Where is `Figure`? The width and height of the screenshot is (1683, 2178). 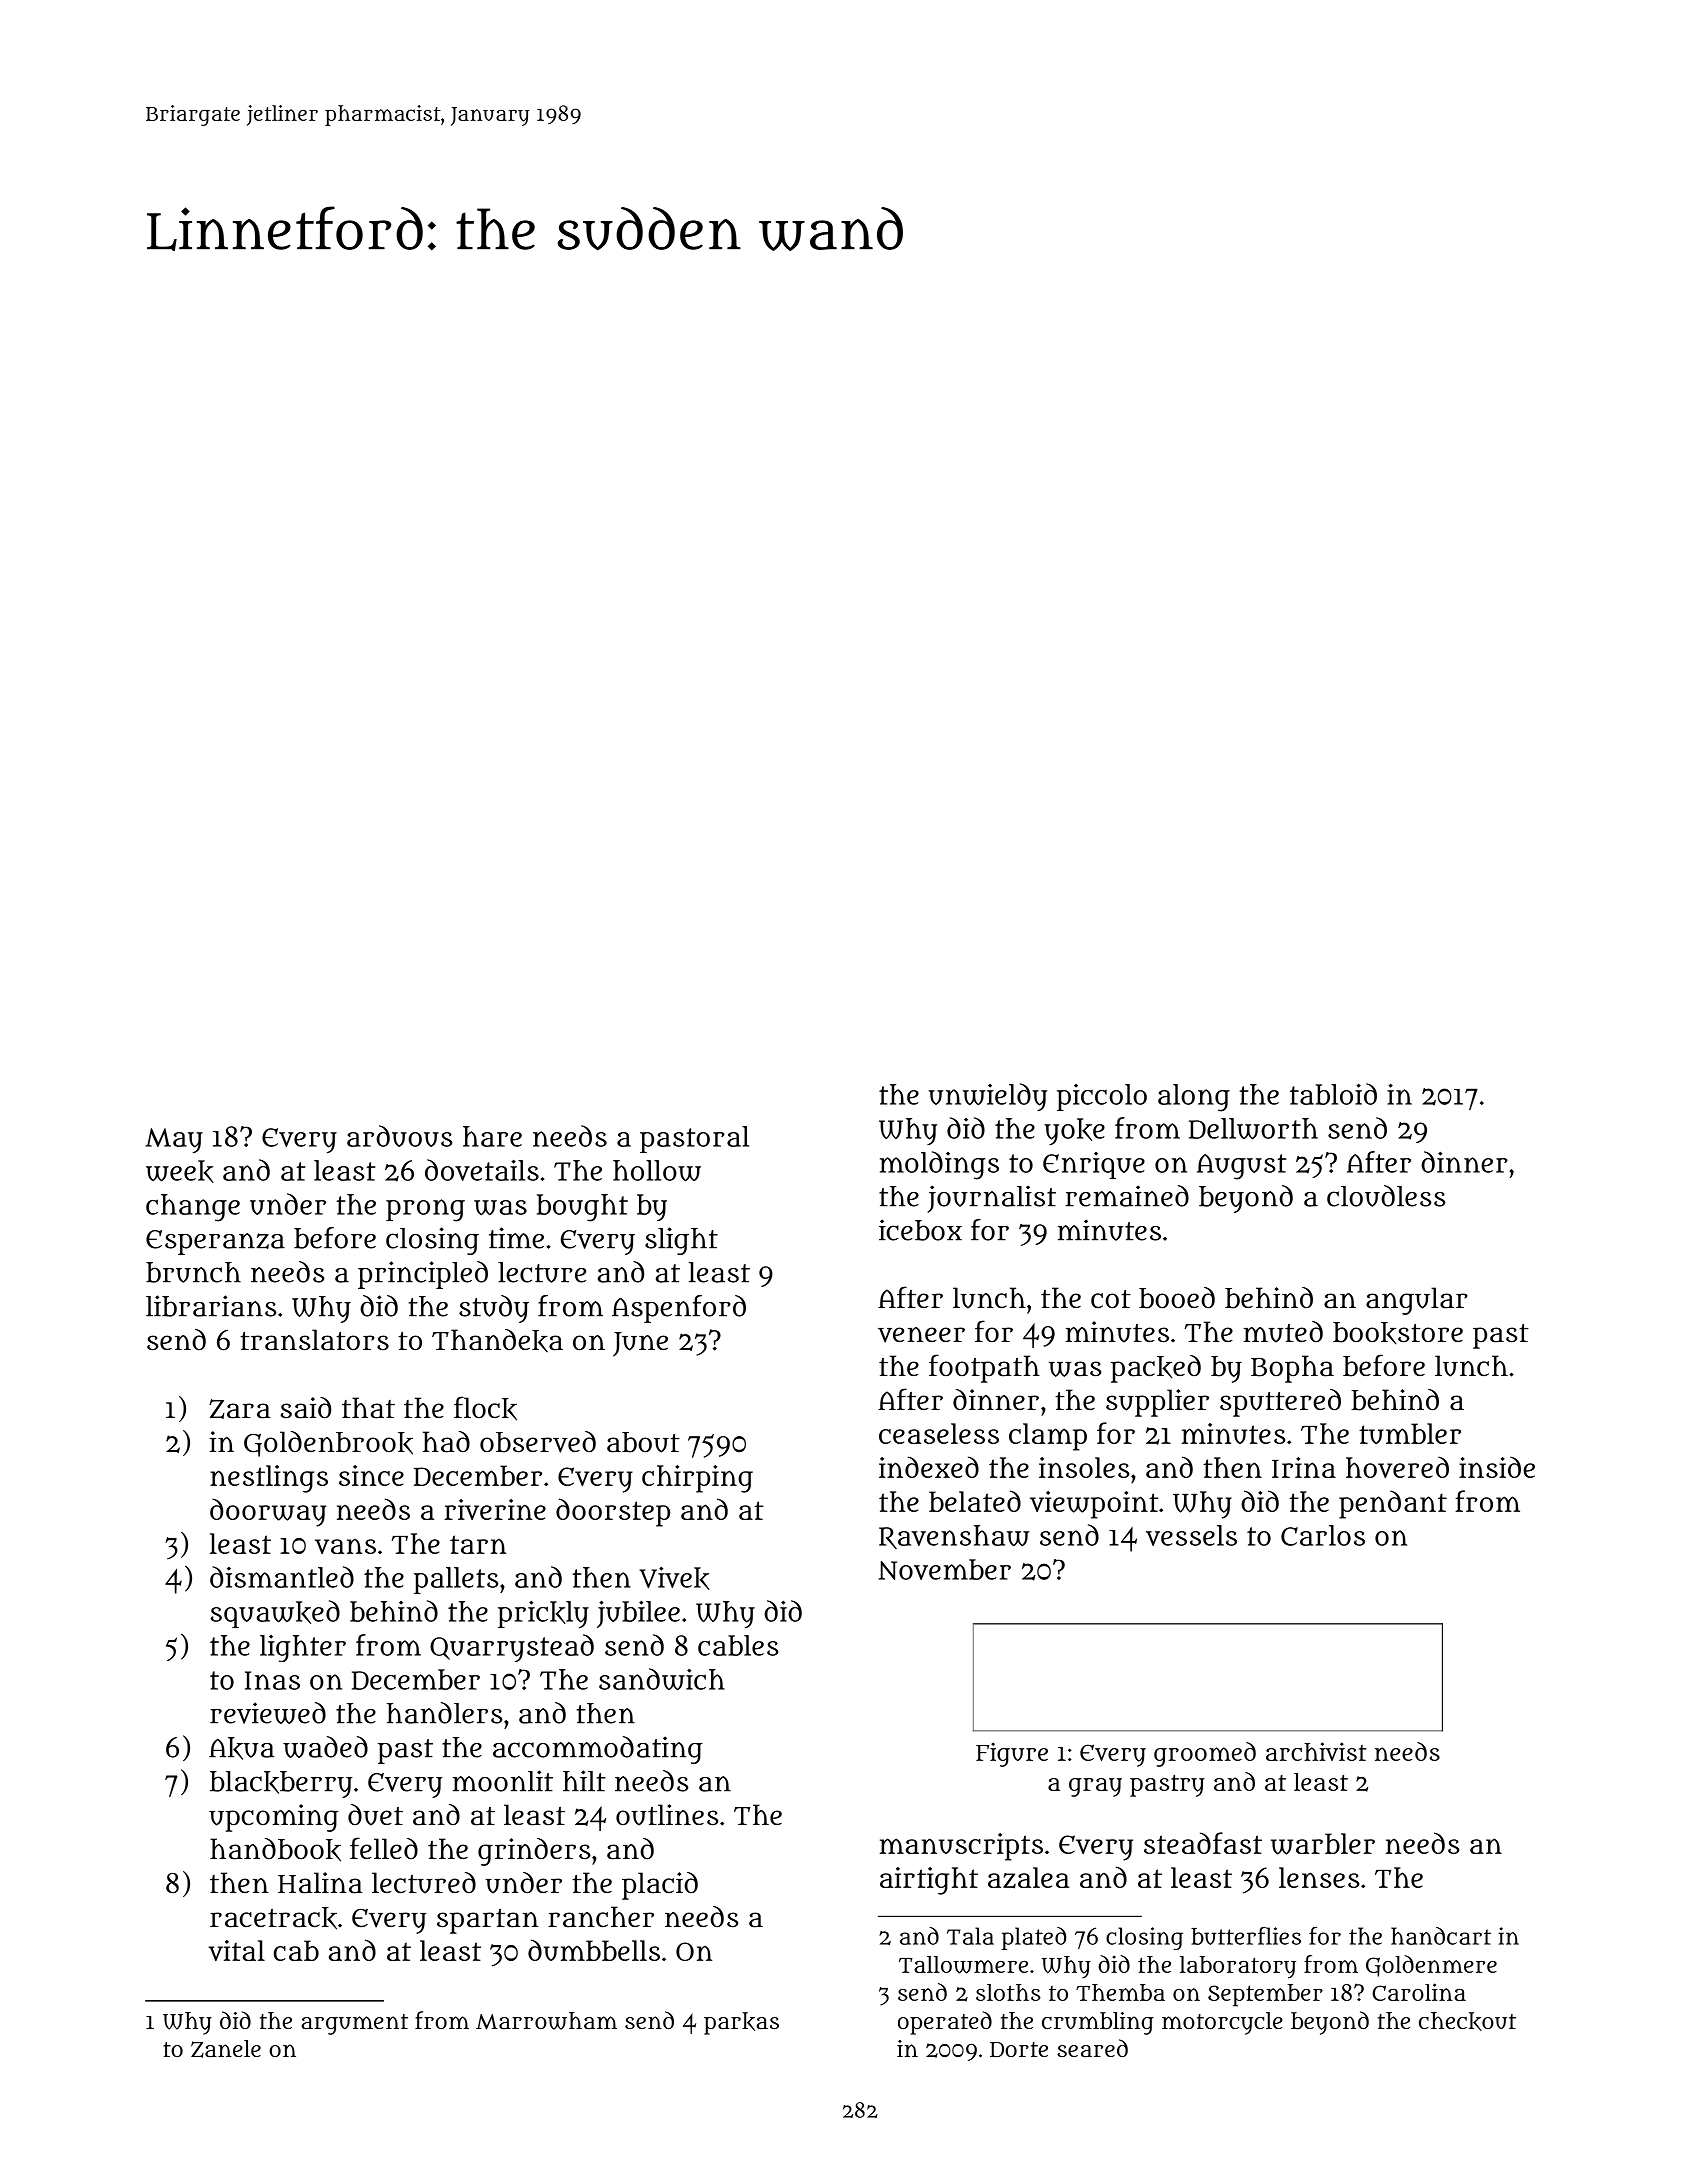 Figure is located at coordinates (1012, 1754).
